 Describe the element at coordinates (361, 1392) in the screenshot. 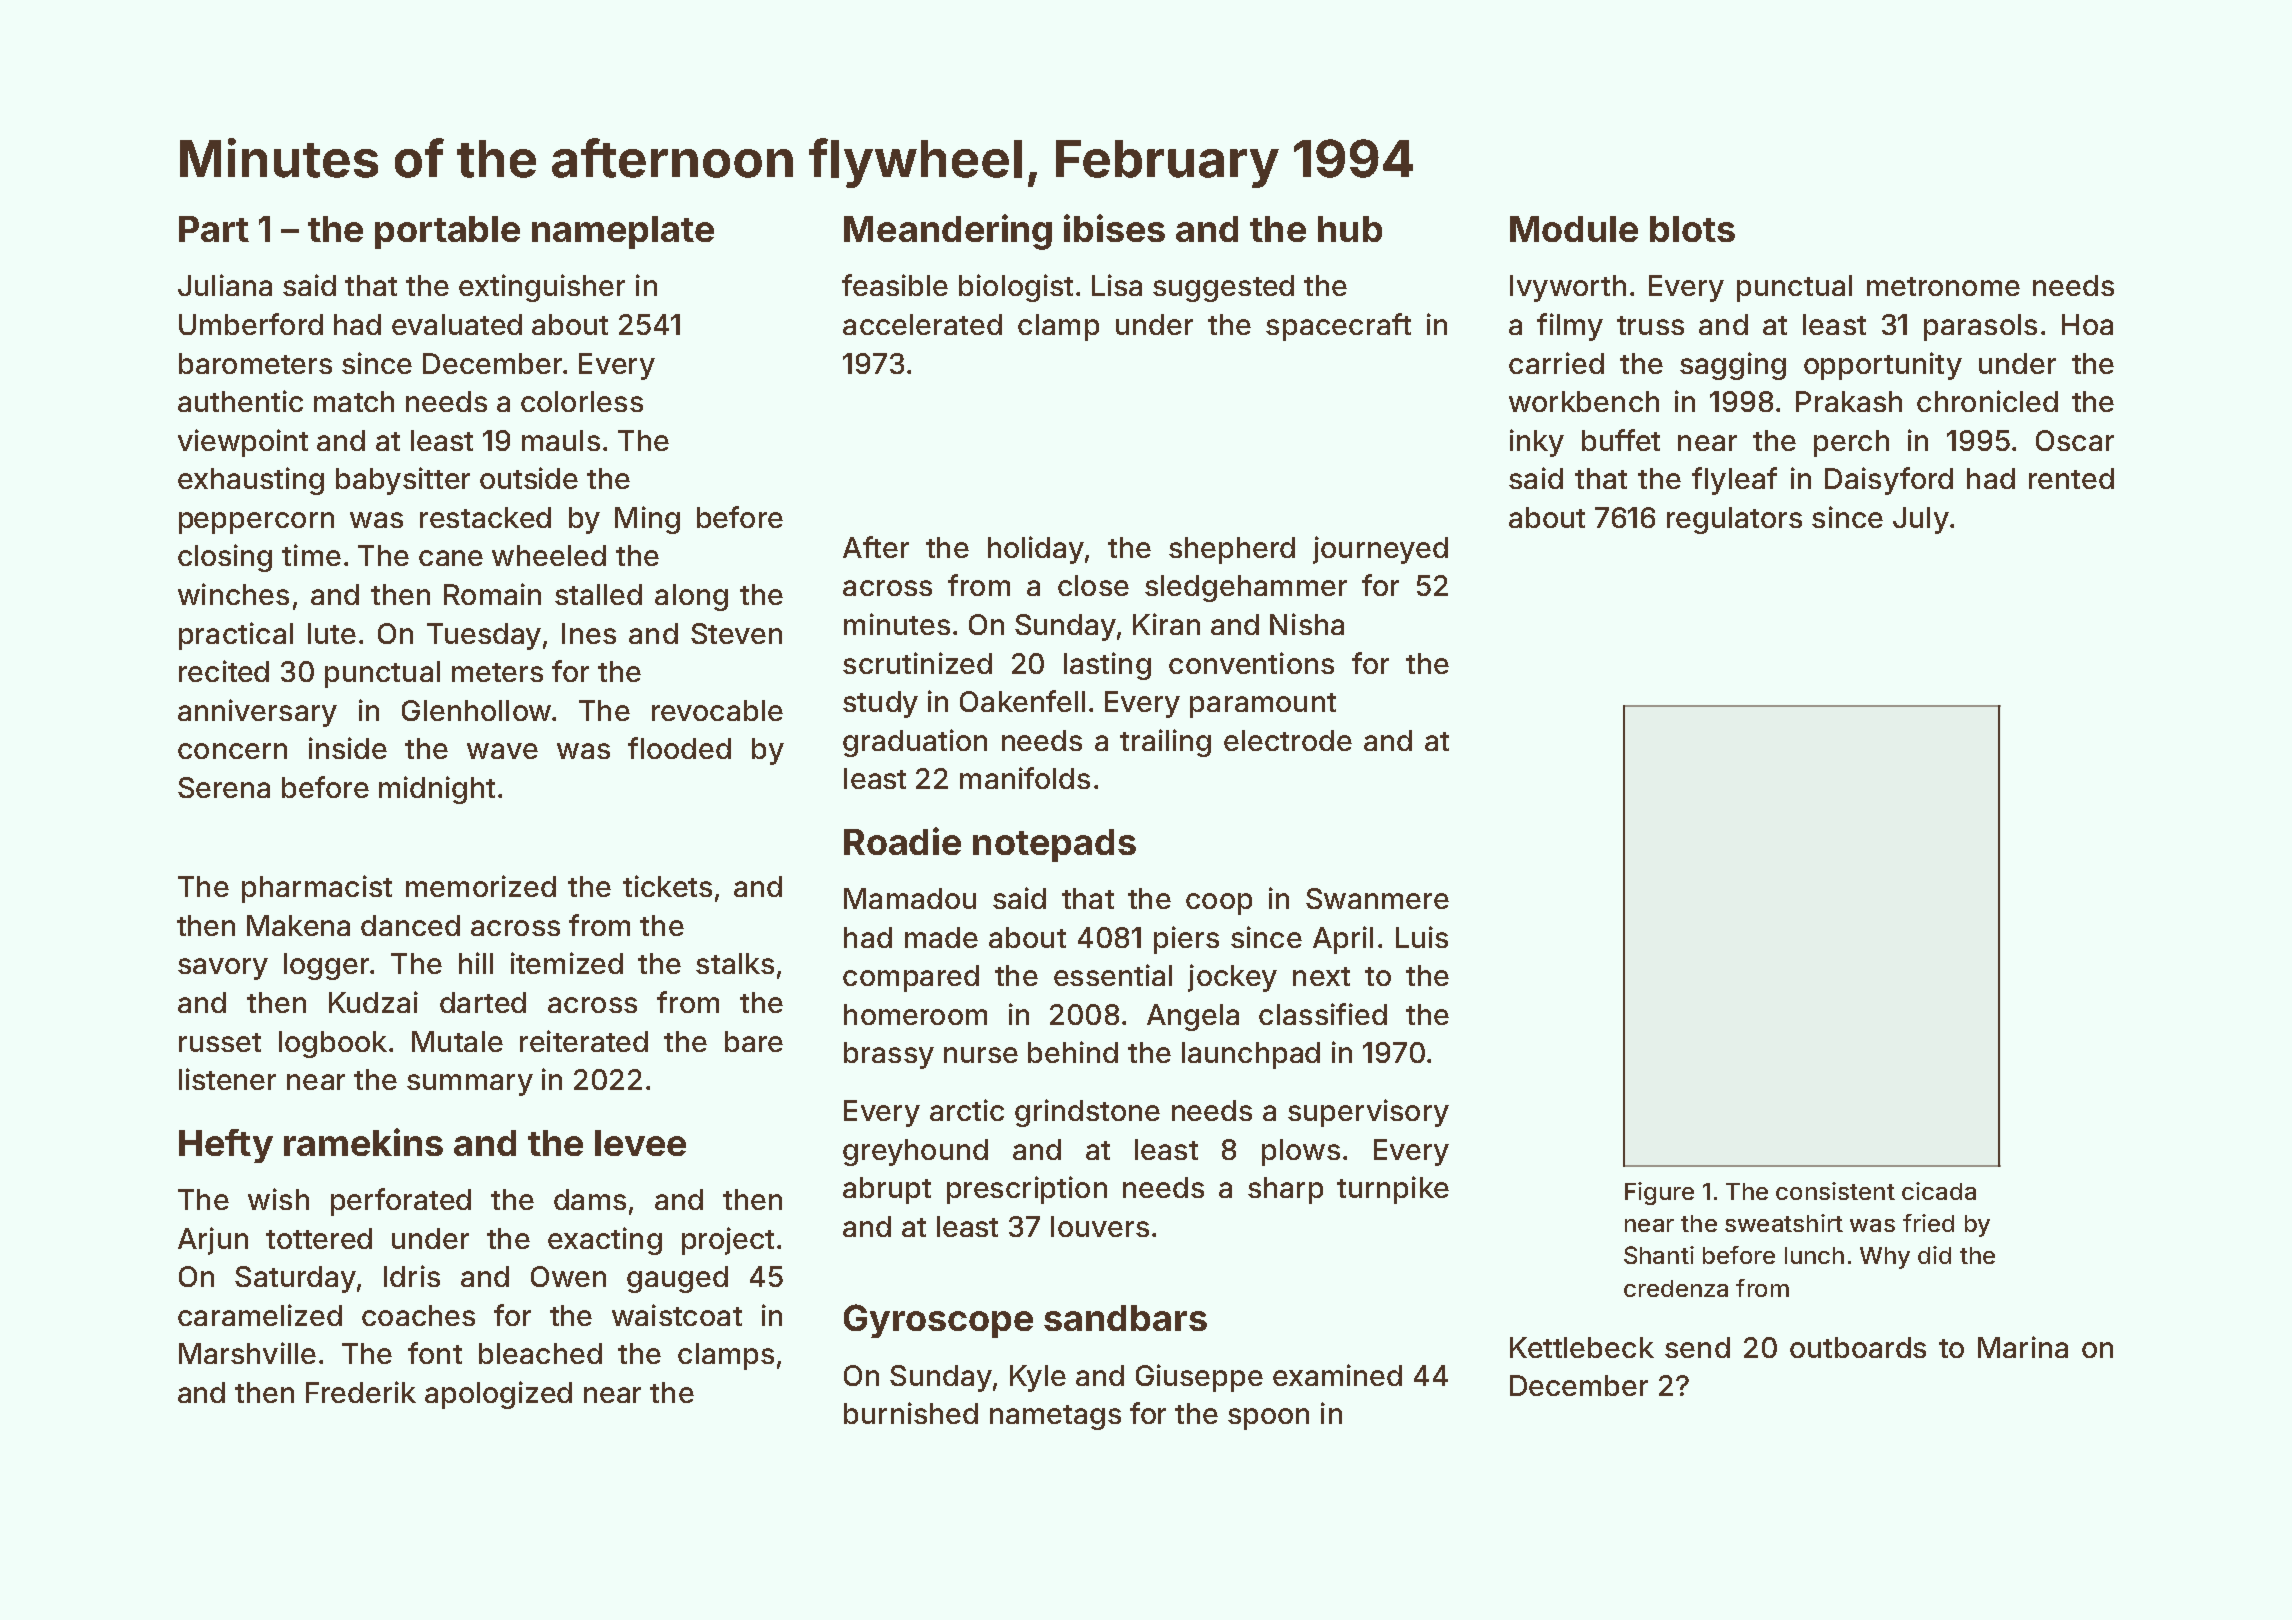

I see `Frederik` at that location.
